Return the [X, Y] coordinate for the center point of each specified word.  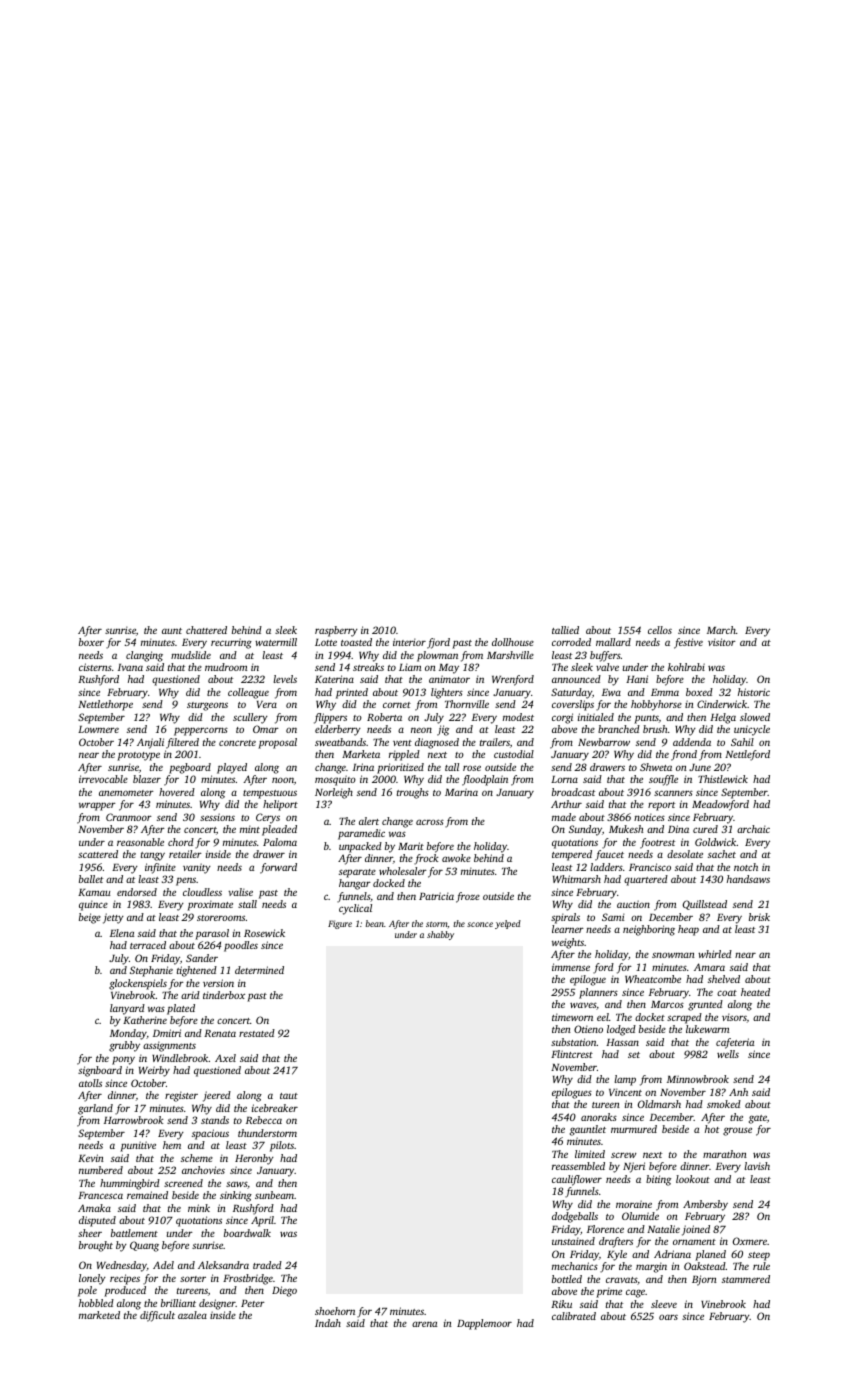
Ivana [130, 667]
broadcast [573, 792]
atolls [90, 1083]
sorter [193, 1279]
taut [289, 1096]
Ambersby [705, 1205]
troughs [413, 793]
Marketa [361, 754]
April [262, 1221]
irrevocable [103, 779]
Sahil [742, 742]
